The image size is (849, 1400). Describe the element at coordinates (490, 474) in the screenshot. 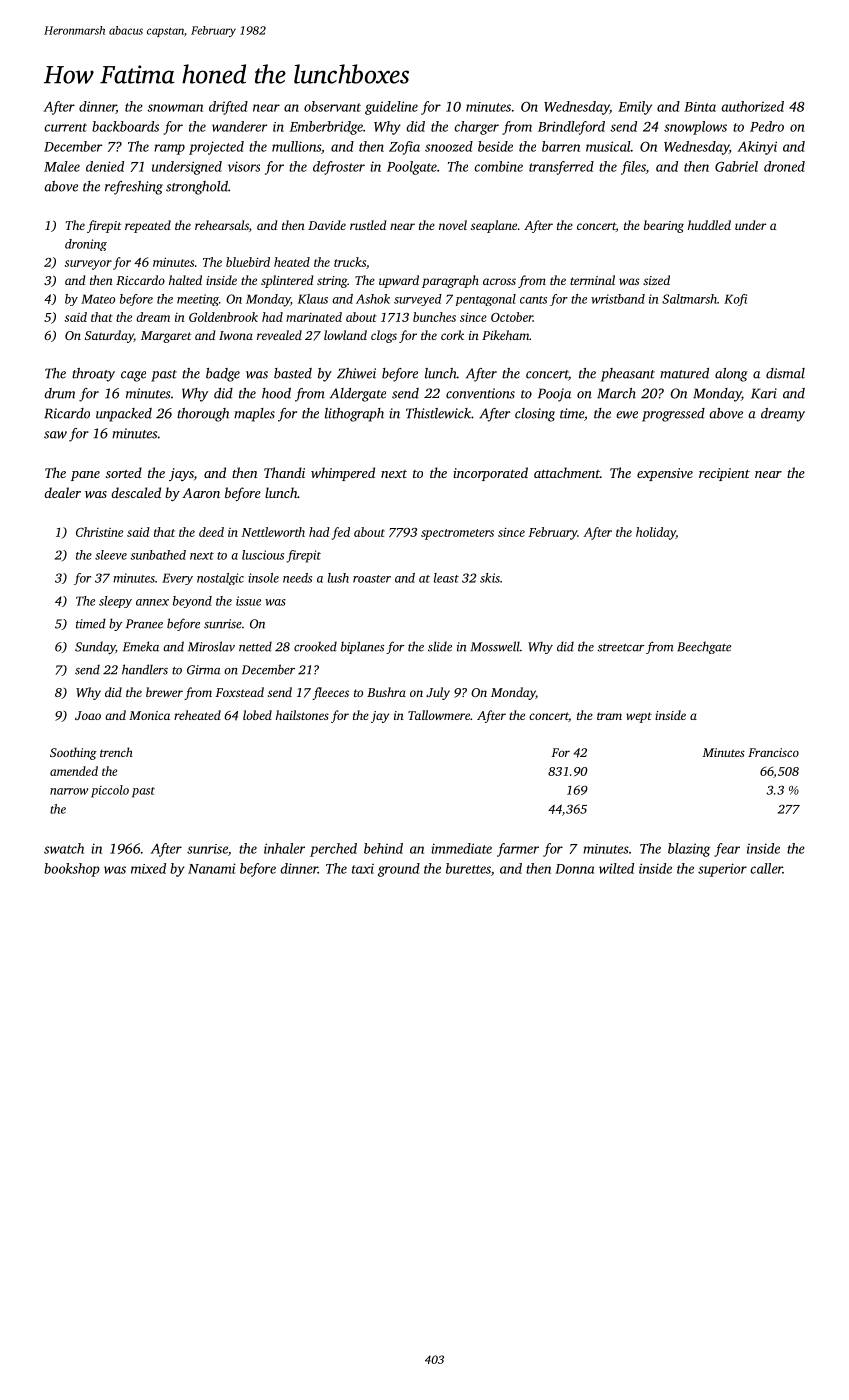

I see `incorporated` at that location.
